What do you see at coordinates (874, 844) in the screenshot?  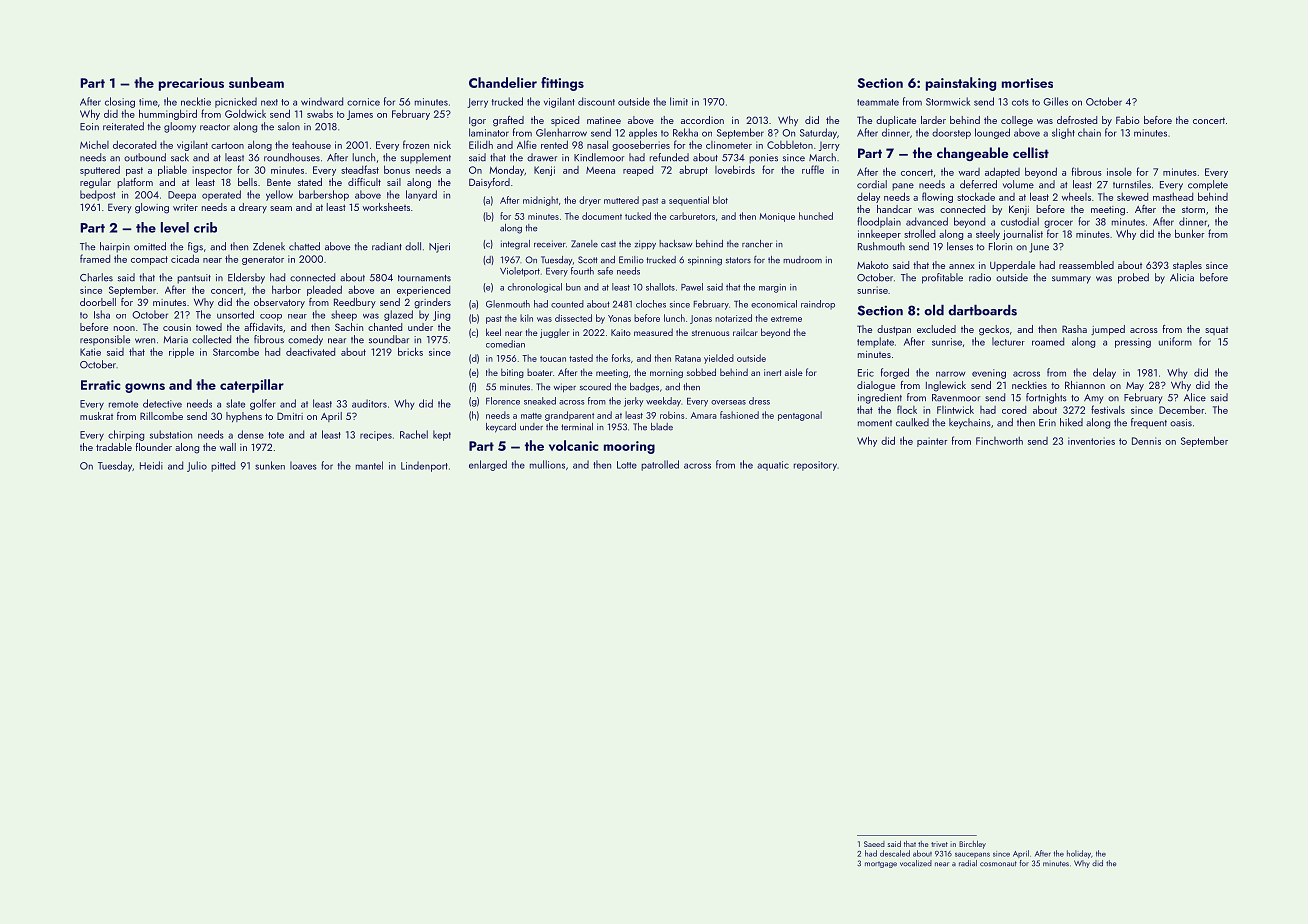 I see `Saeed` at bounding box center [874, 844].
